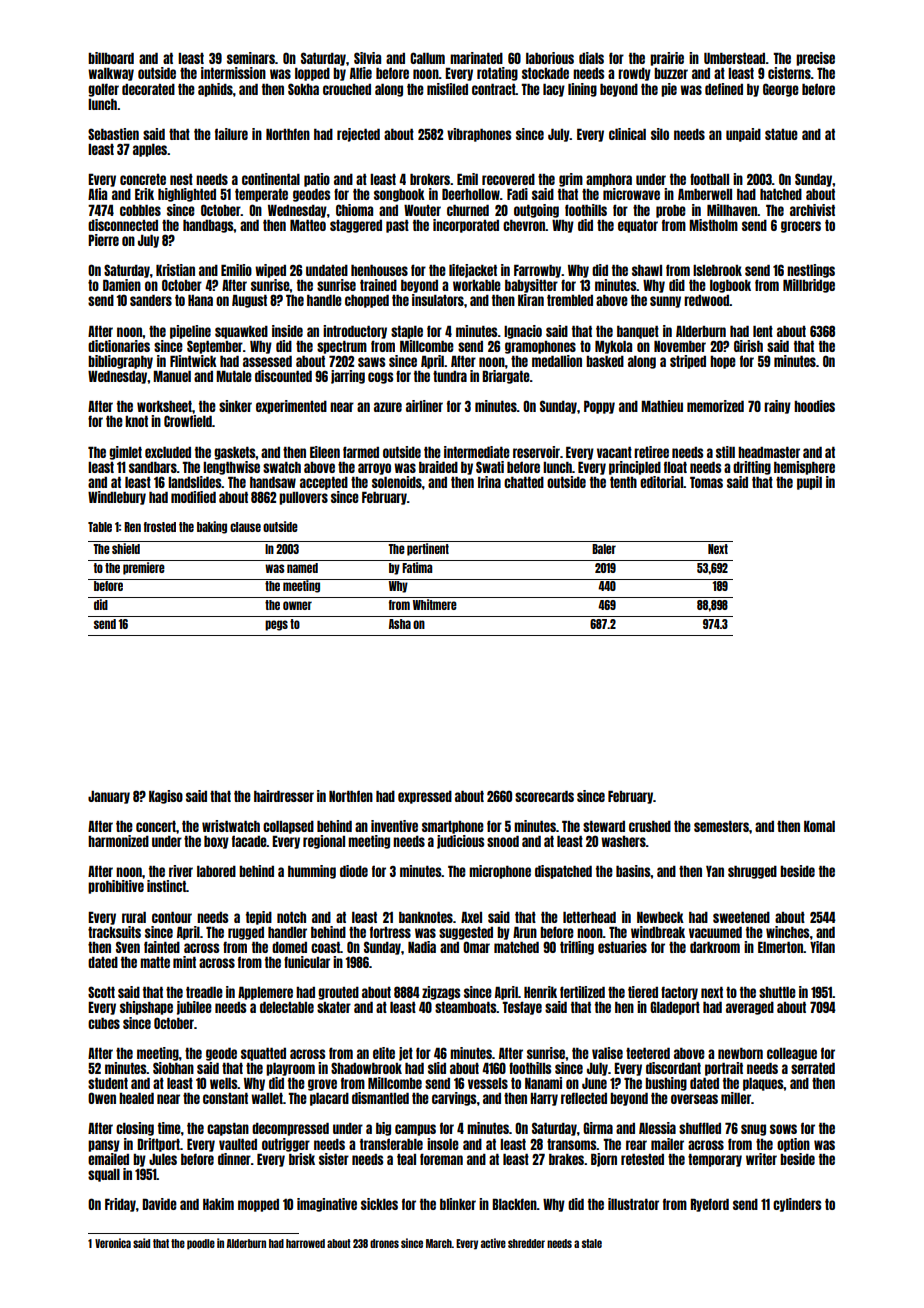  What do you see at coordinates (422, 947) in the screenshot?
I see `Nadia` at bounding box center [422, 947].
